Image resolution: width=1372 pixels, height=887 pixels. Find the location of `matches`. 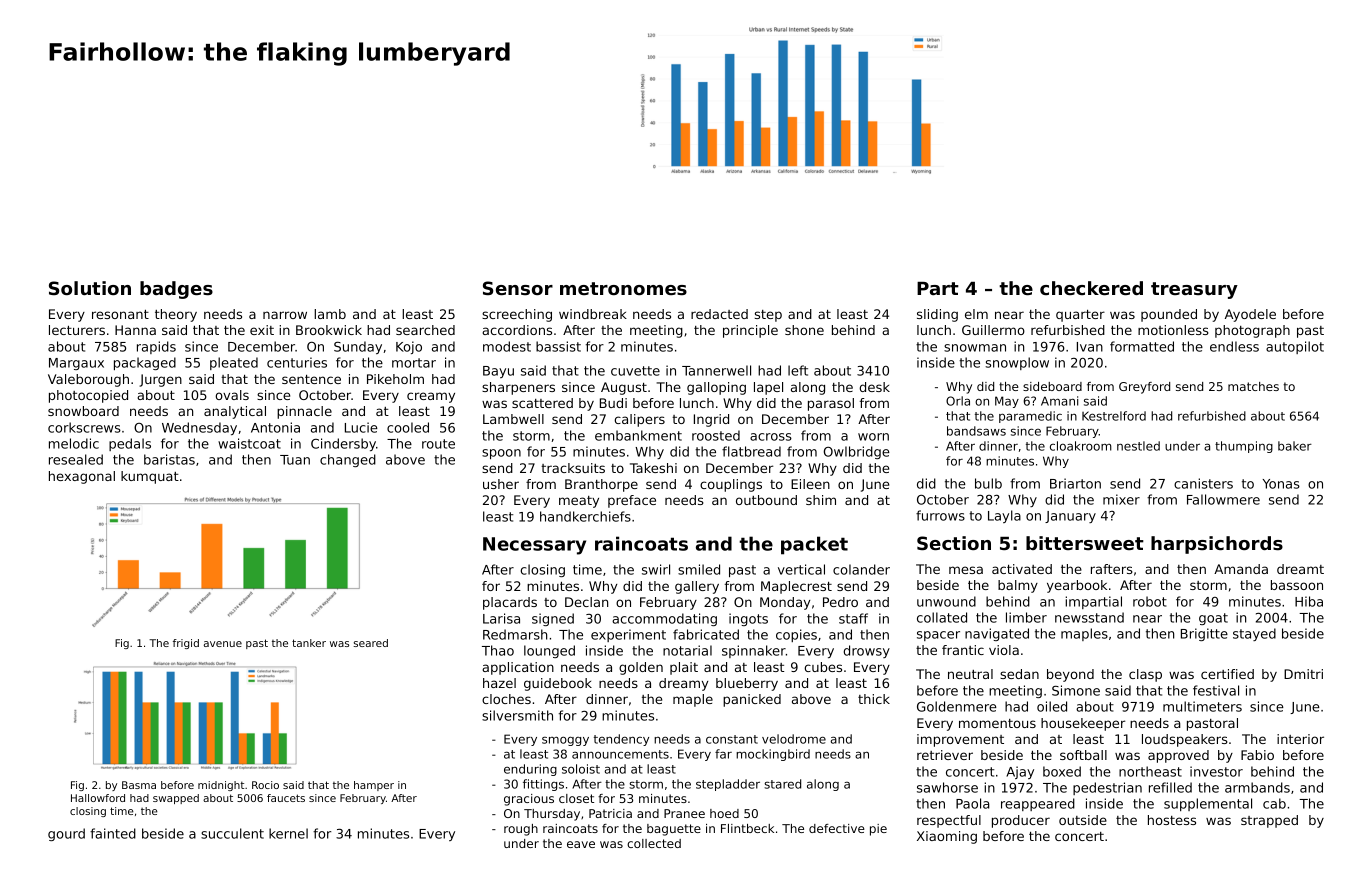

matches is located at coordinates (1253, 386).
